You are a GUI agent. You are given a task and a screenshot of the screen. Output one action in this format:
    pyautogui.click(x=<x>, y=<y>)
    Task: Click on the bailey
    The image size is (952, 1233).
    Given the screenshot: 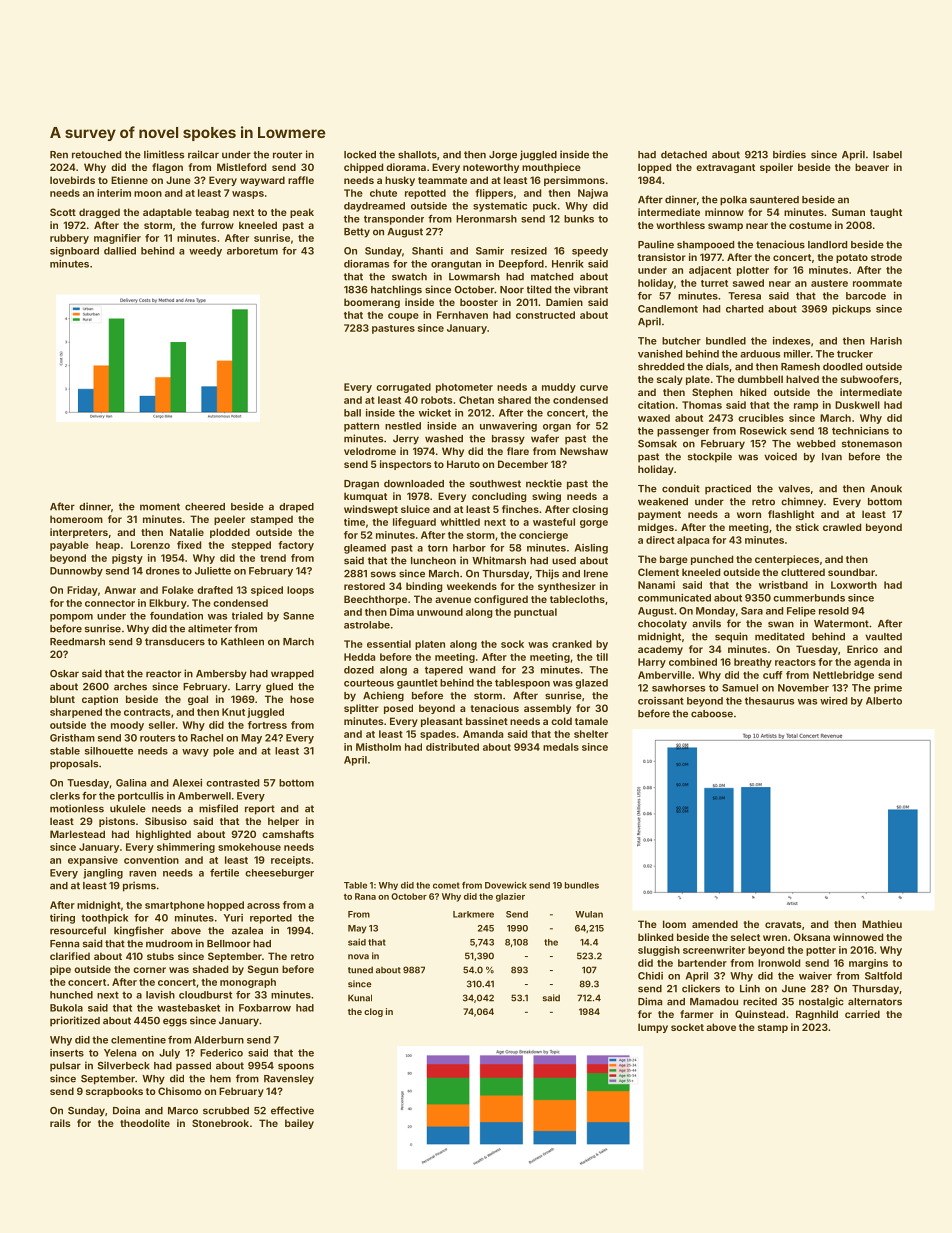 What is the action you would take?
    pyautogui.click(x=299, y=1124)
